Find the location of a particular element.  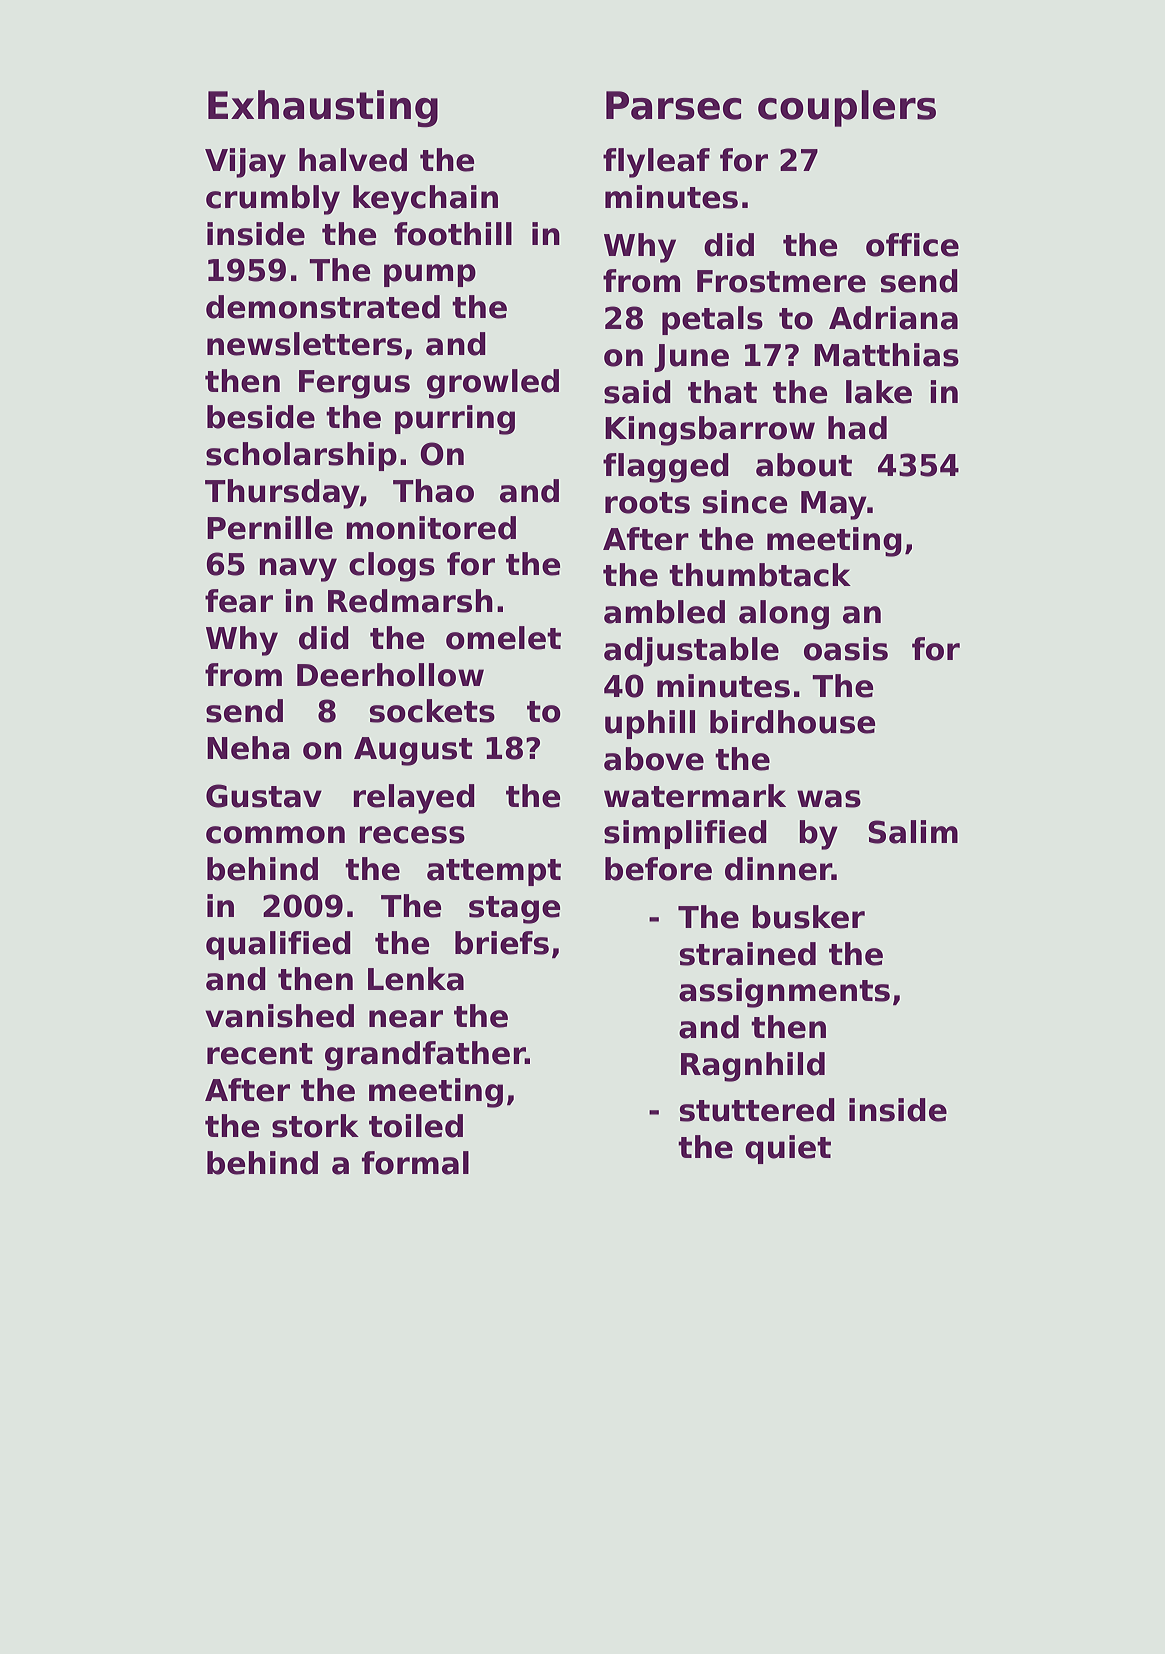

May is located at coordinates (834, 505).
